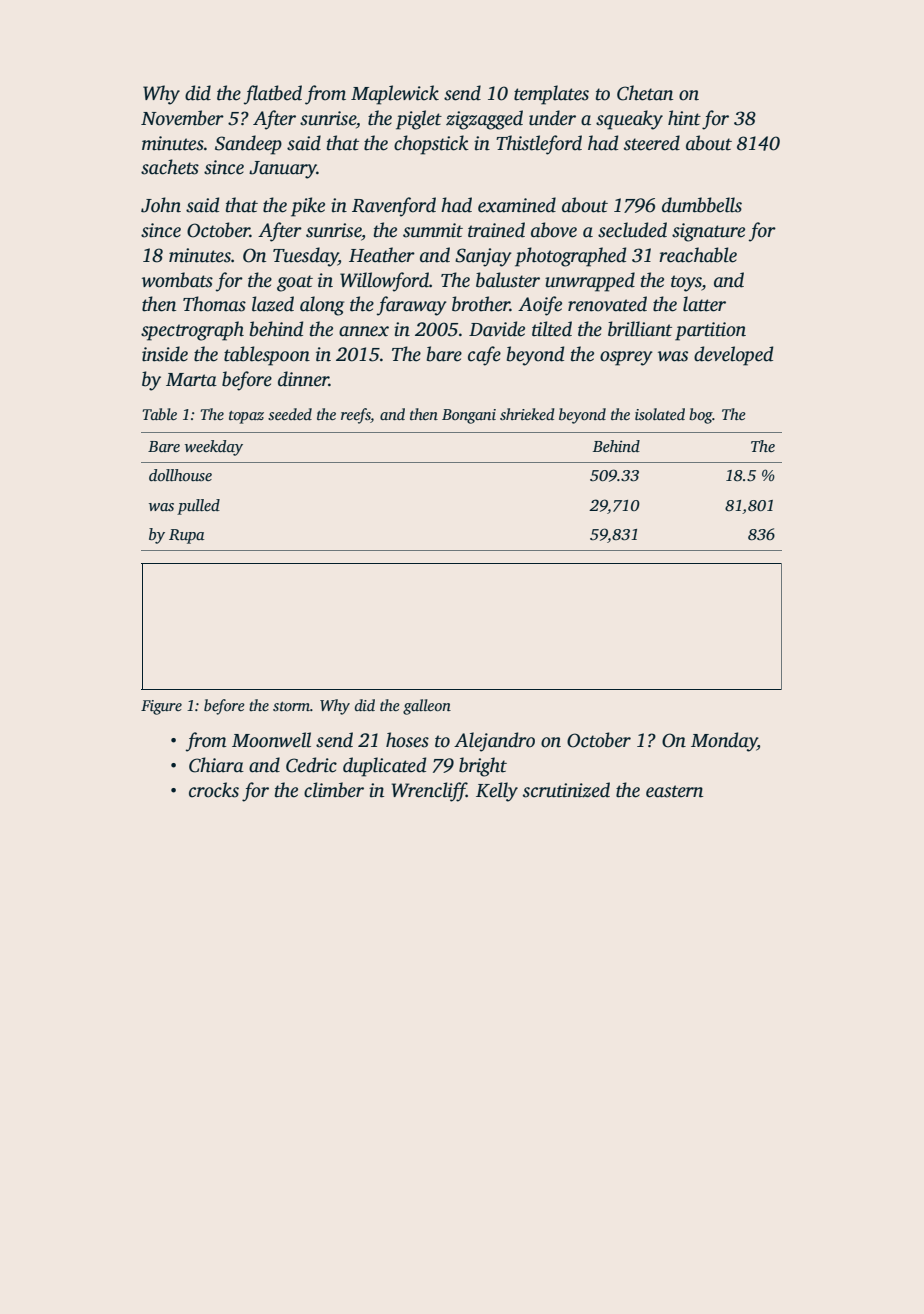 Image resolution: width=924 pixels, height=1314 pixels. What do you see at coordinates (356, 416) in the document?
I see `reefs` at bounding box center [356, 416].
